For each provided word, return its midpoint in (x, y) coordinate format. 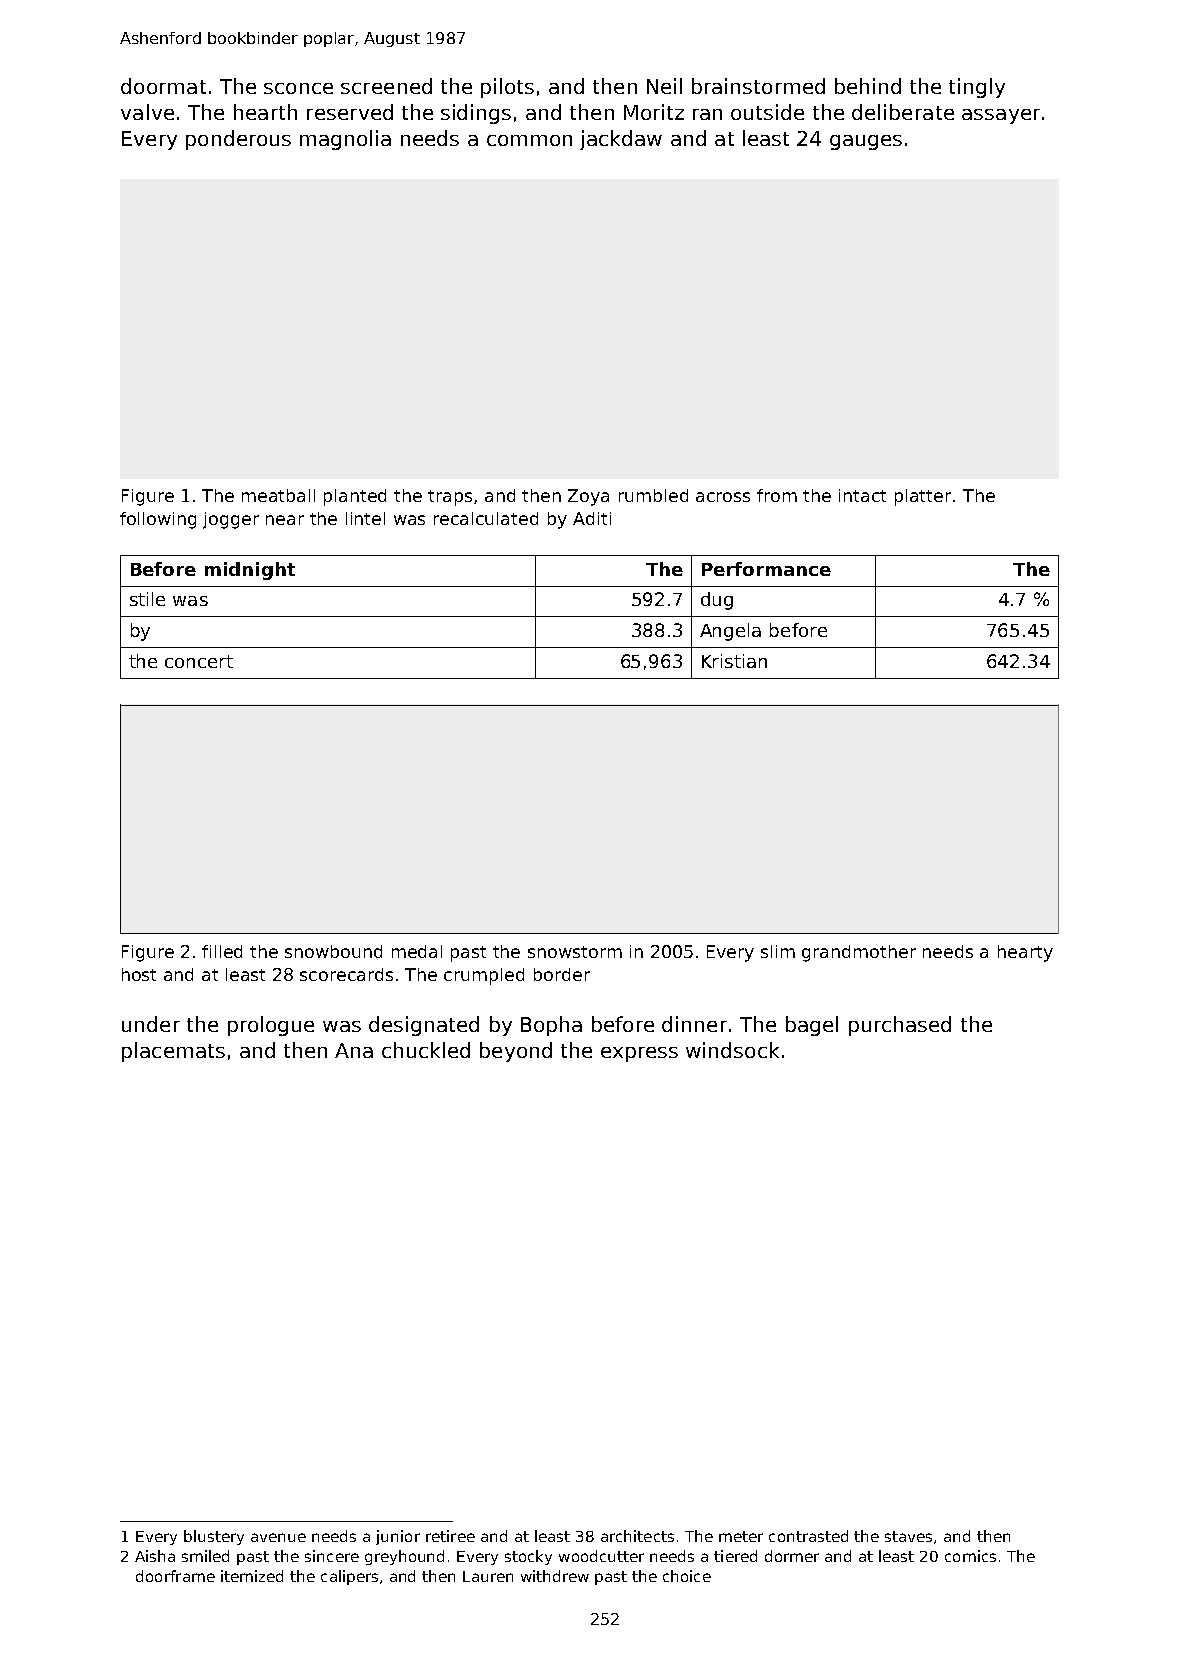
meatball (278, 495)
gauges (866, 142)
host (139, 974)
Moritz (654, 112)
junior (398, 1537)
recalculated (486, 518)
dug (717, 601)
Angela (730, 632)
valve (147, 112)
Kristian (734, 661)
